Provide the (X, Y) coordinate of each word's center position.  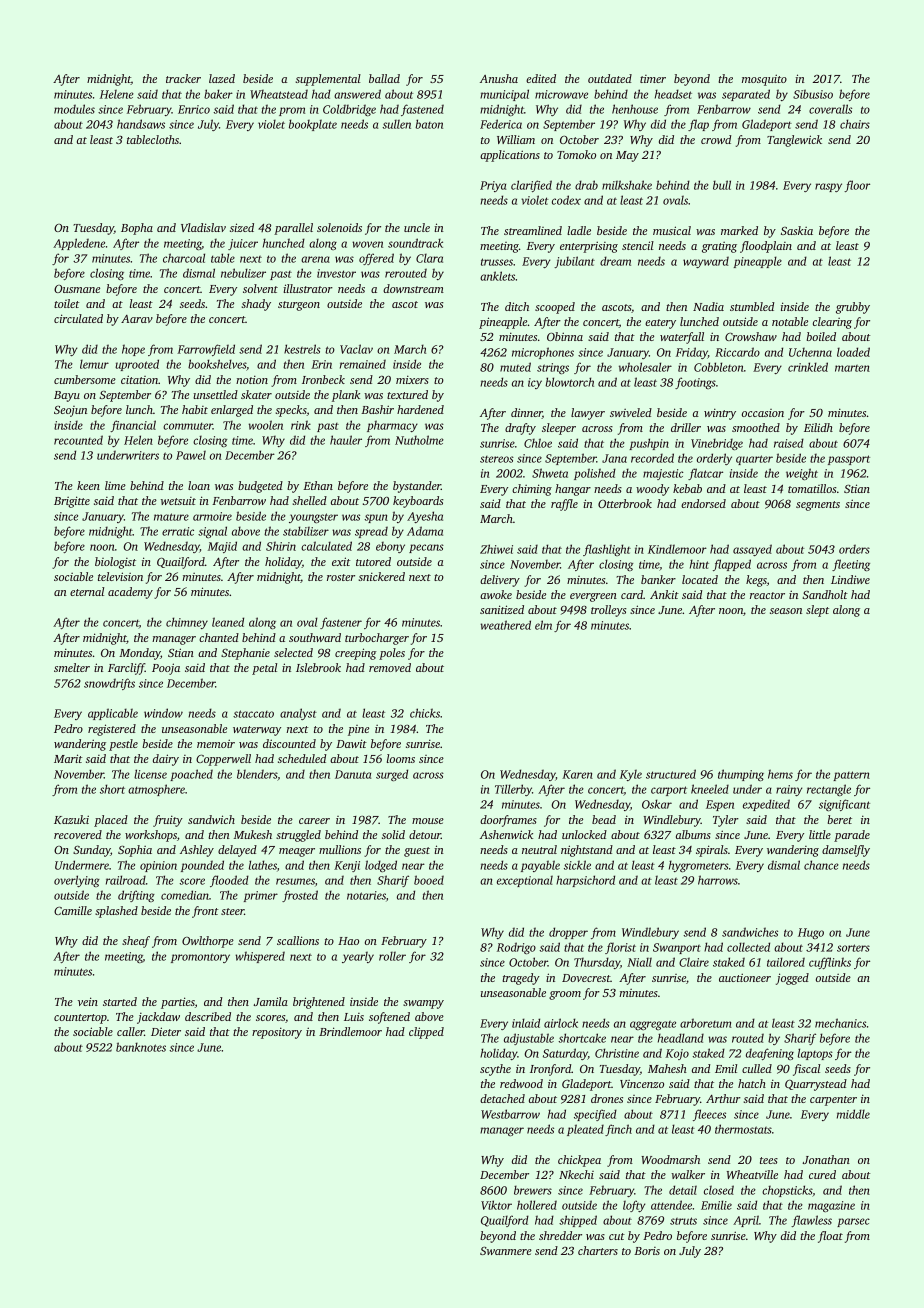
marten (852, 368)
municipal (504, 95)
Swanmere (506, 1251)
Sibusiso (813, 94)
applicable (113, 714)
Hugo (811, 933)
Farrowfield (206, 350)
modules (74, 109)
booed (429, 880)
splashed (116, 912)
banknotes (141, 1047)
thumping (741, 775)
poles (392, 654)
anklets (497, 276)
